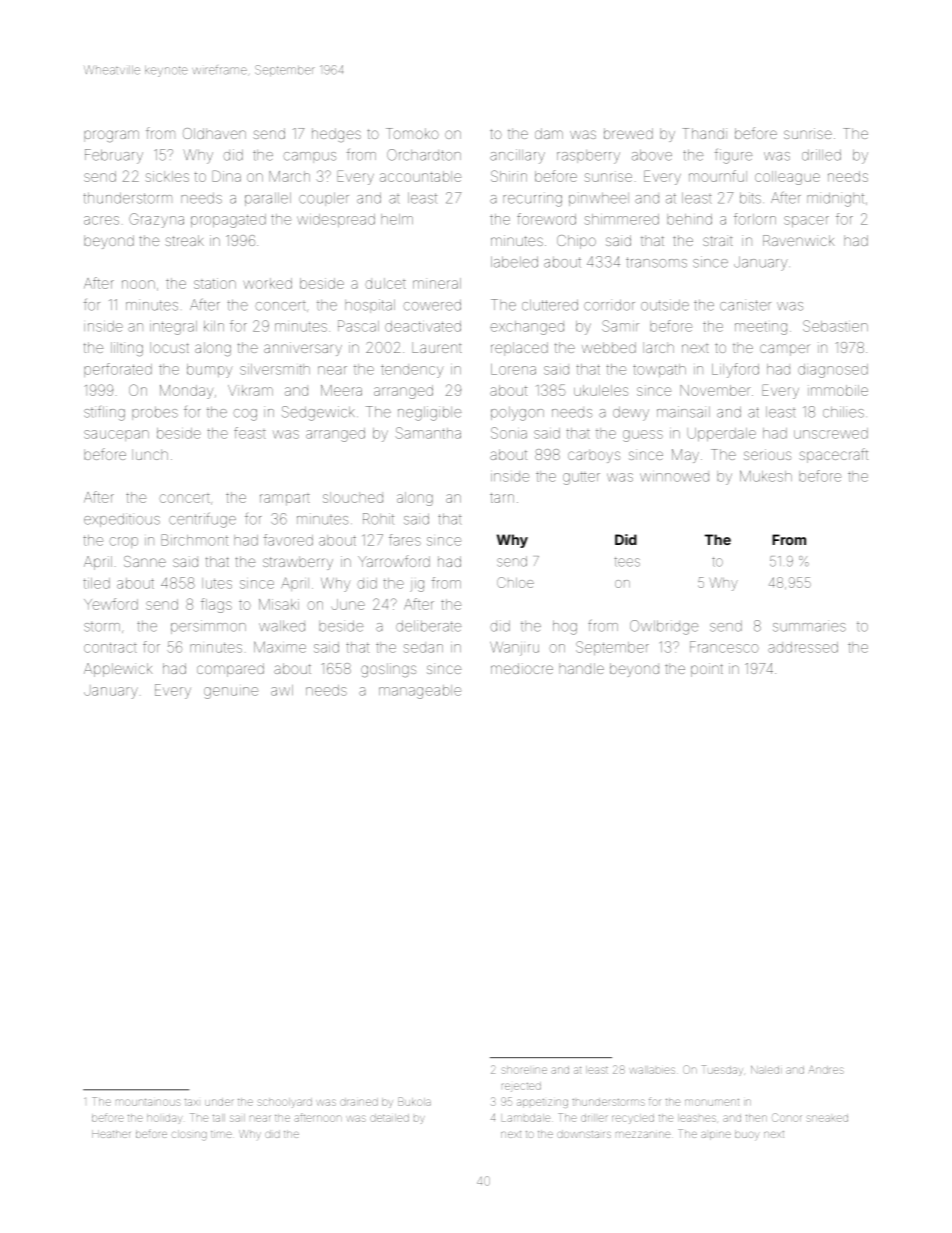  I want to click on winnowed, so click(674, 477).
